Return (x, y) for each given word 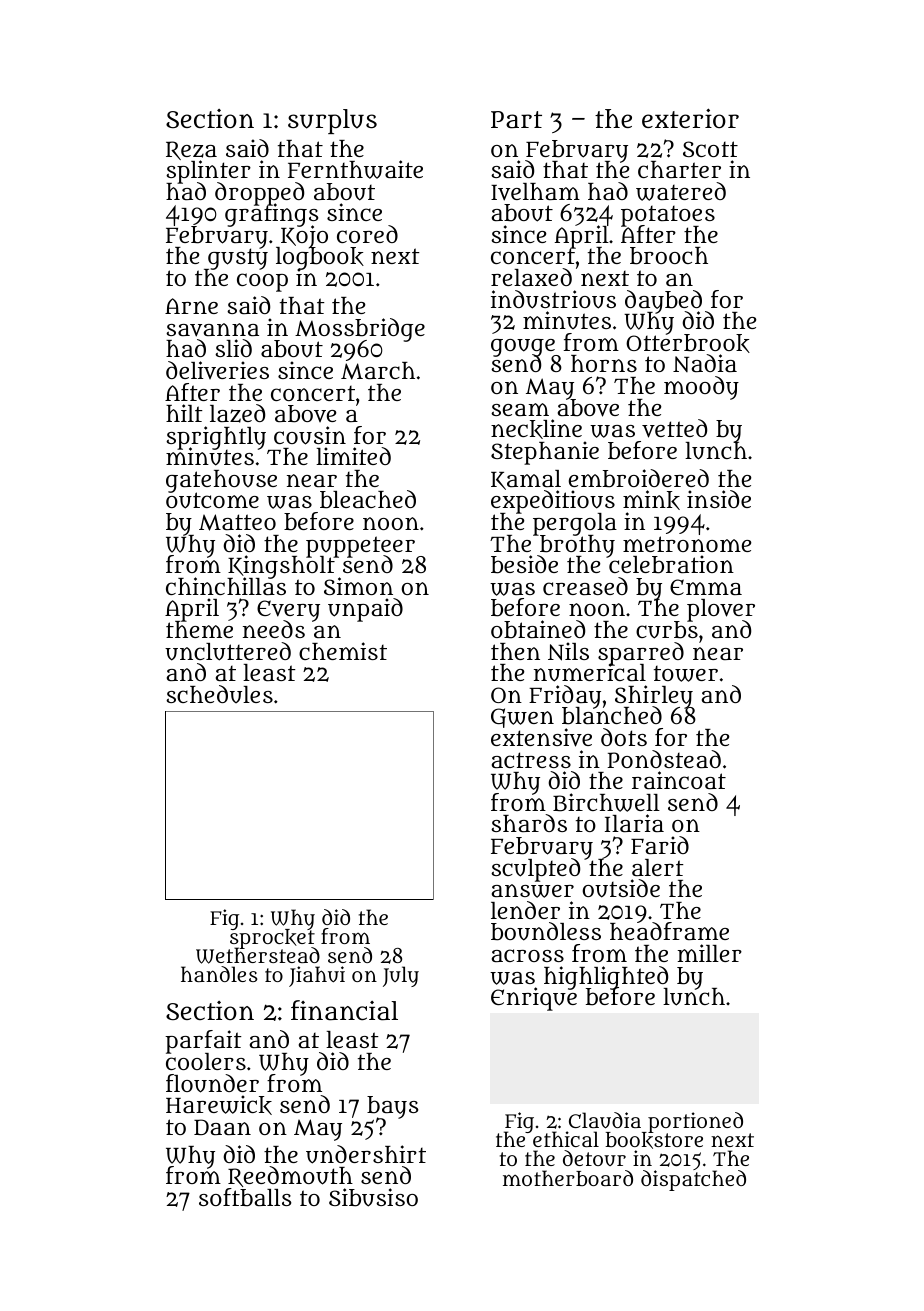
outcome (212, 501)
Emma (706, 587)
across (528, 955)
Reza (191, 151)
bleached (368, 499)
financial (344, 1010)
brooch (669, 256)
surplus (332, 121)
